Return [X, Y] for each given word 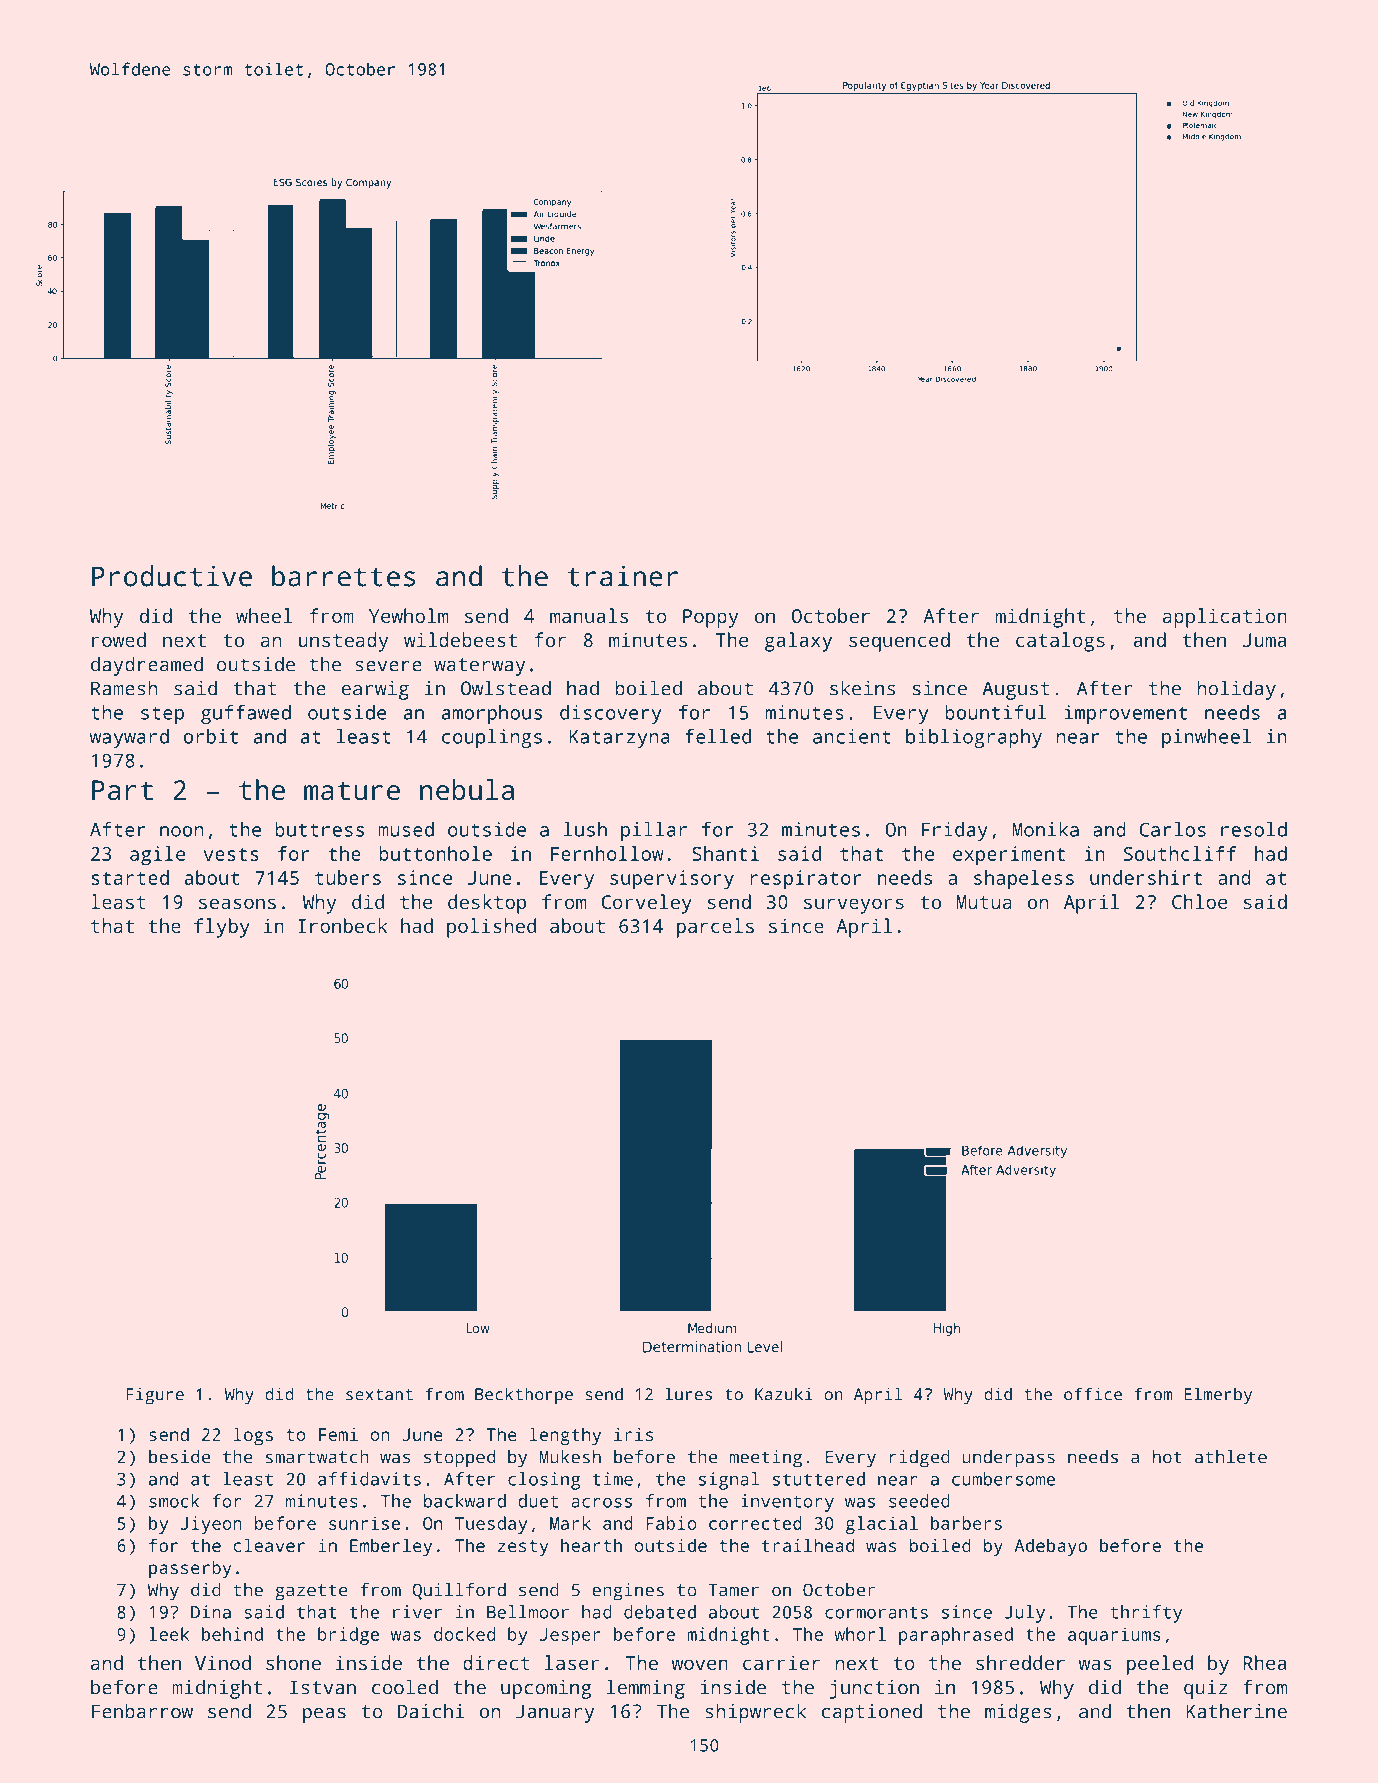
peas [324, 1715]
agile [157, 856]
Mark [570, 1523]
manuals [589, 615]
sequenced [899, 642]
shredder [1020, 1662]
